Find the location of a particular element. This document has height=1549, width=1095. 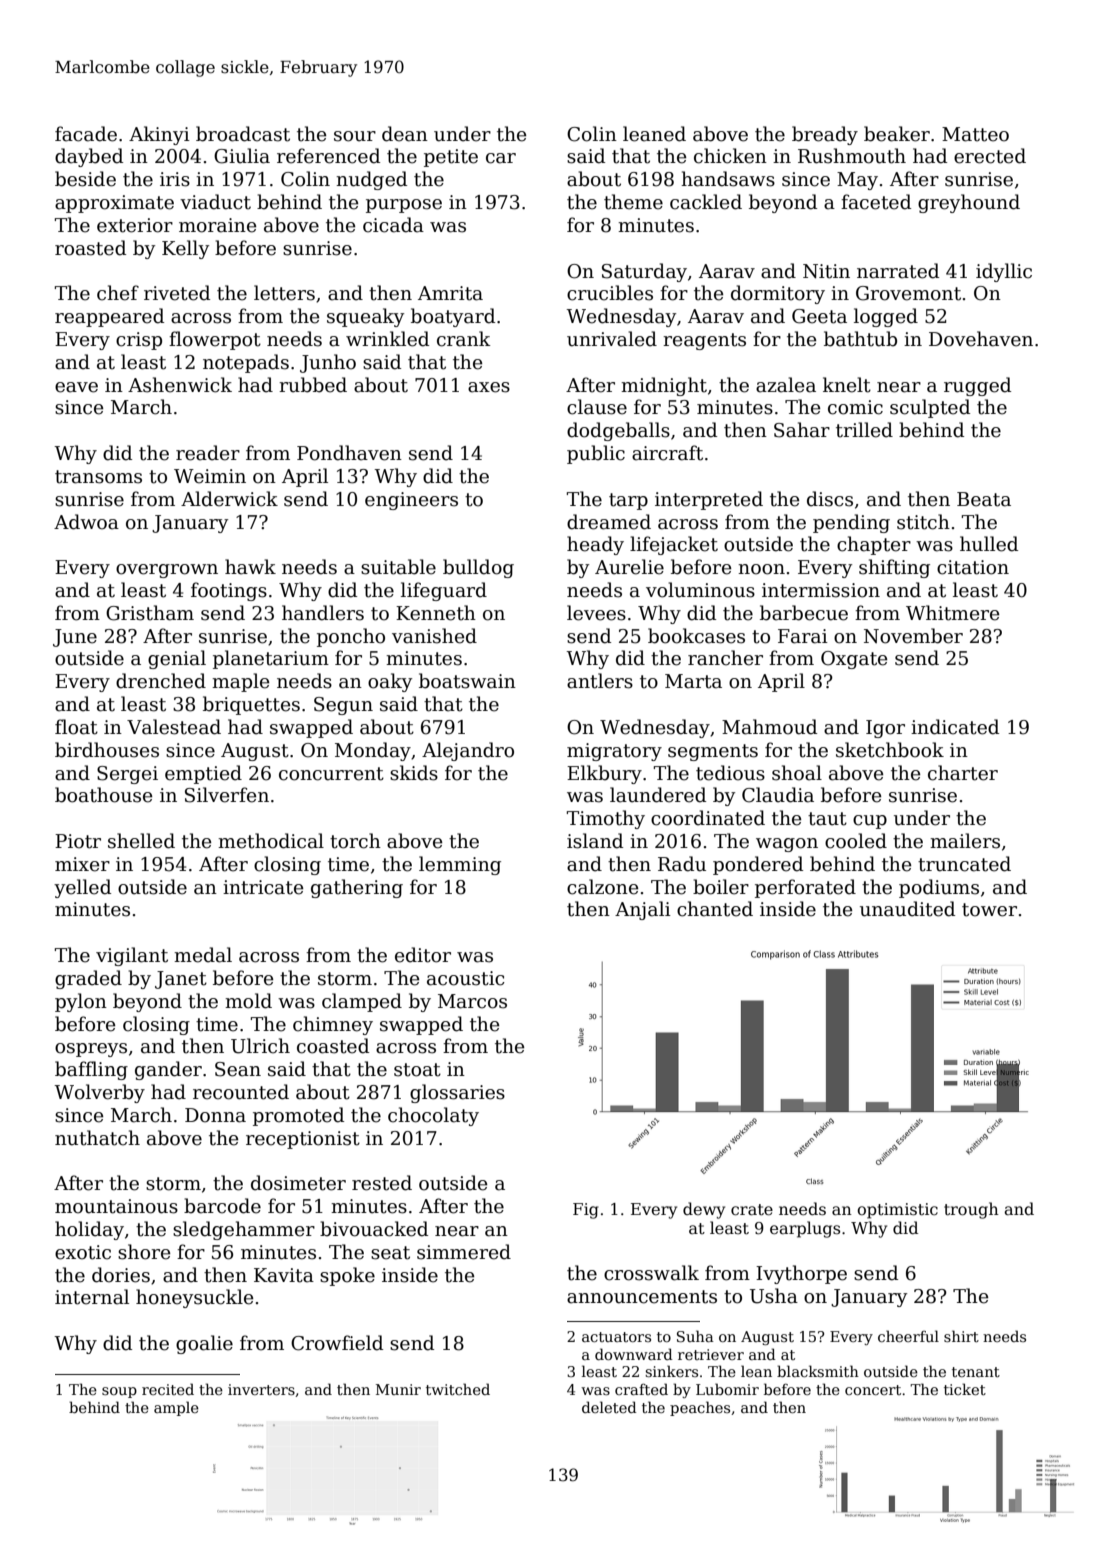

deleted is located at coordinates (609, 1407).
